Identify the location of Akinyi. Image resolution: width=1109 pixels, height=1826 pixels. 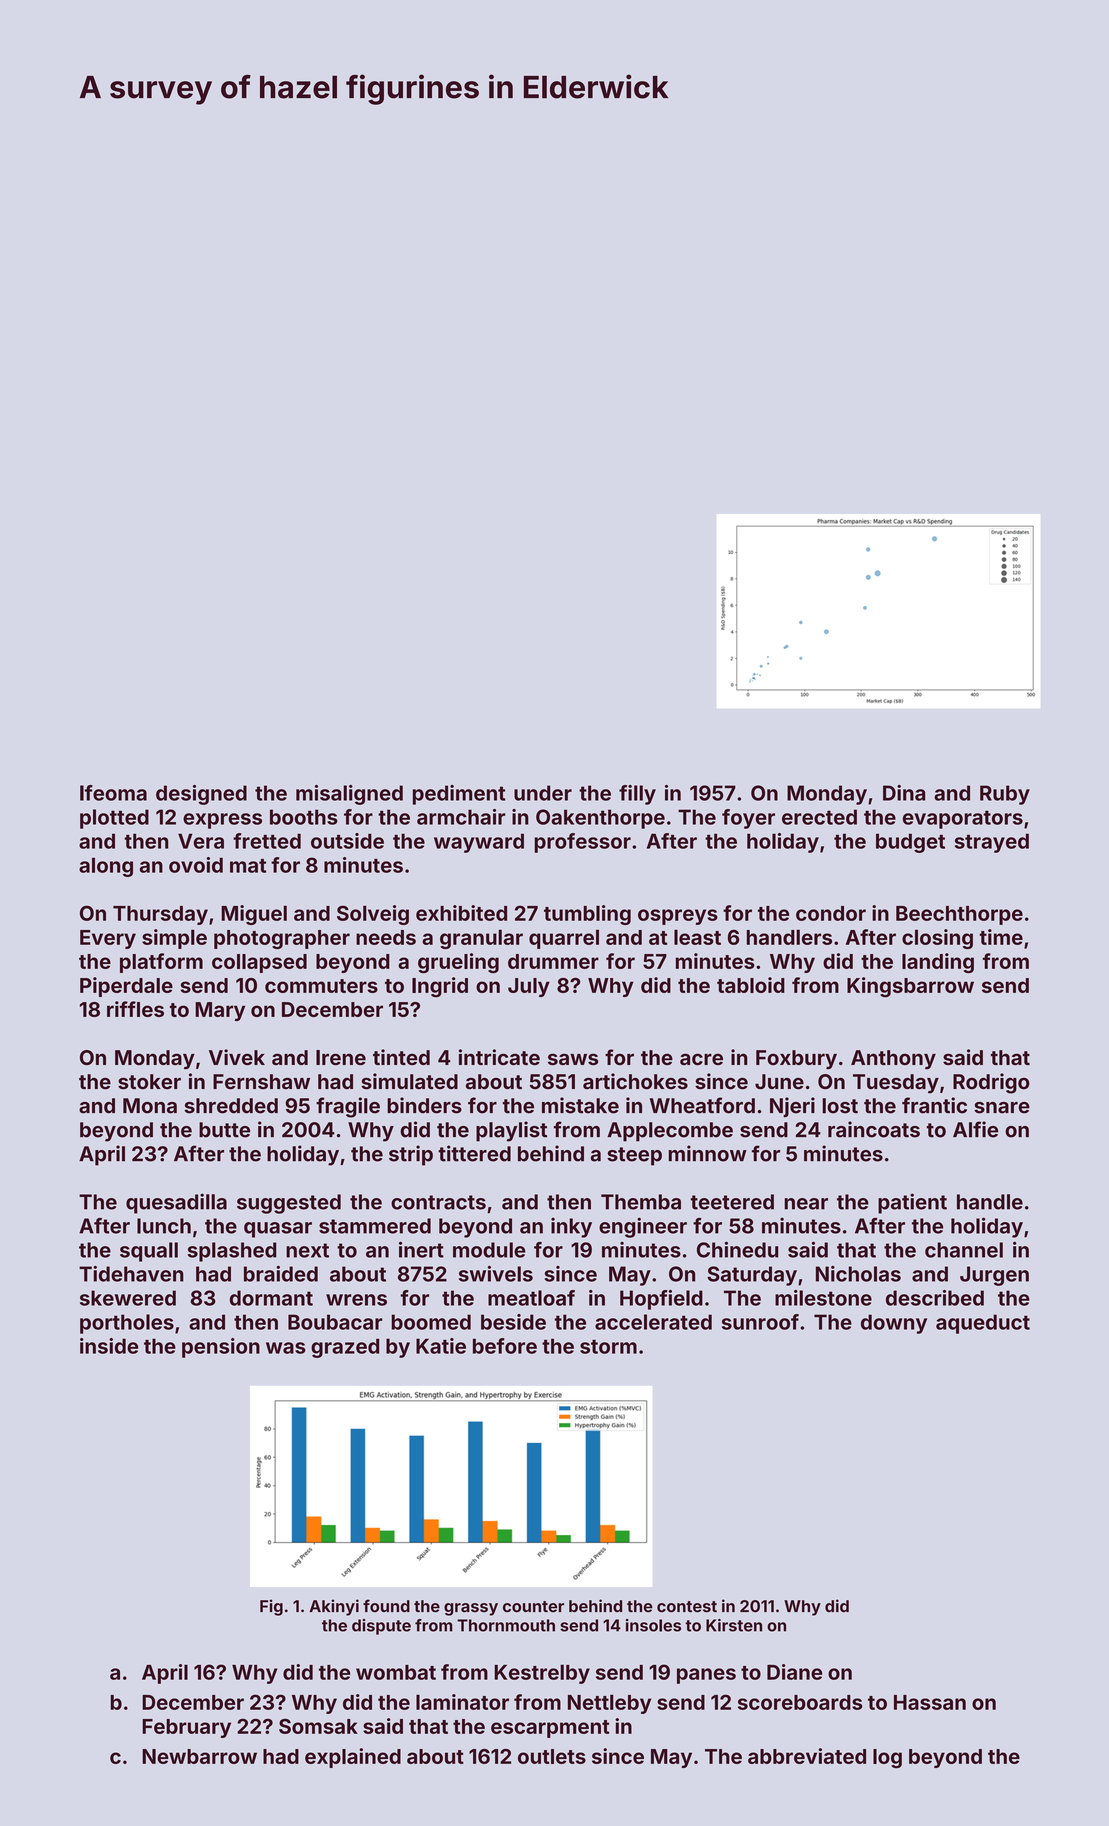
(334, 1607).
